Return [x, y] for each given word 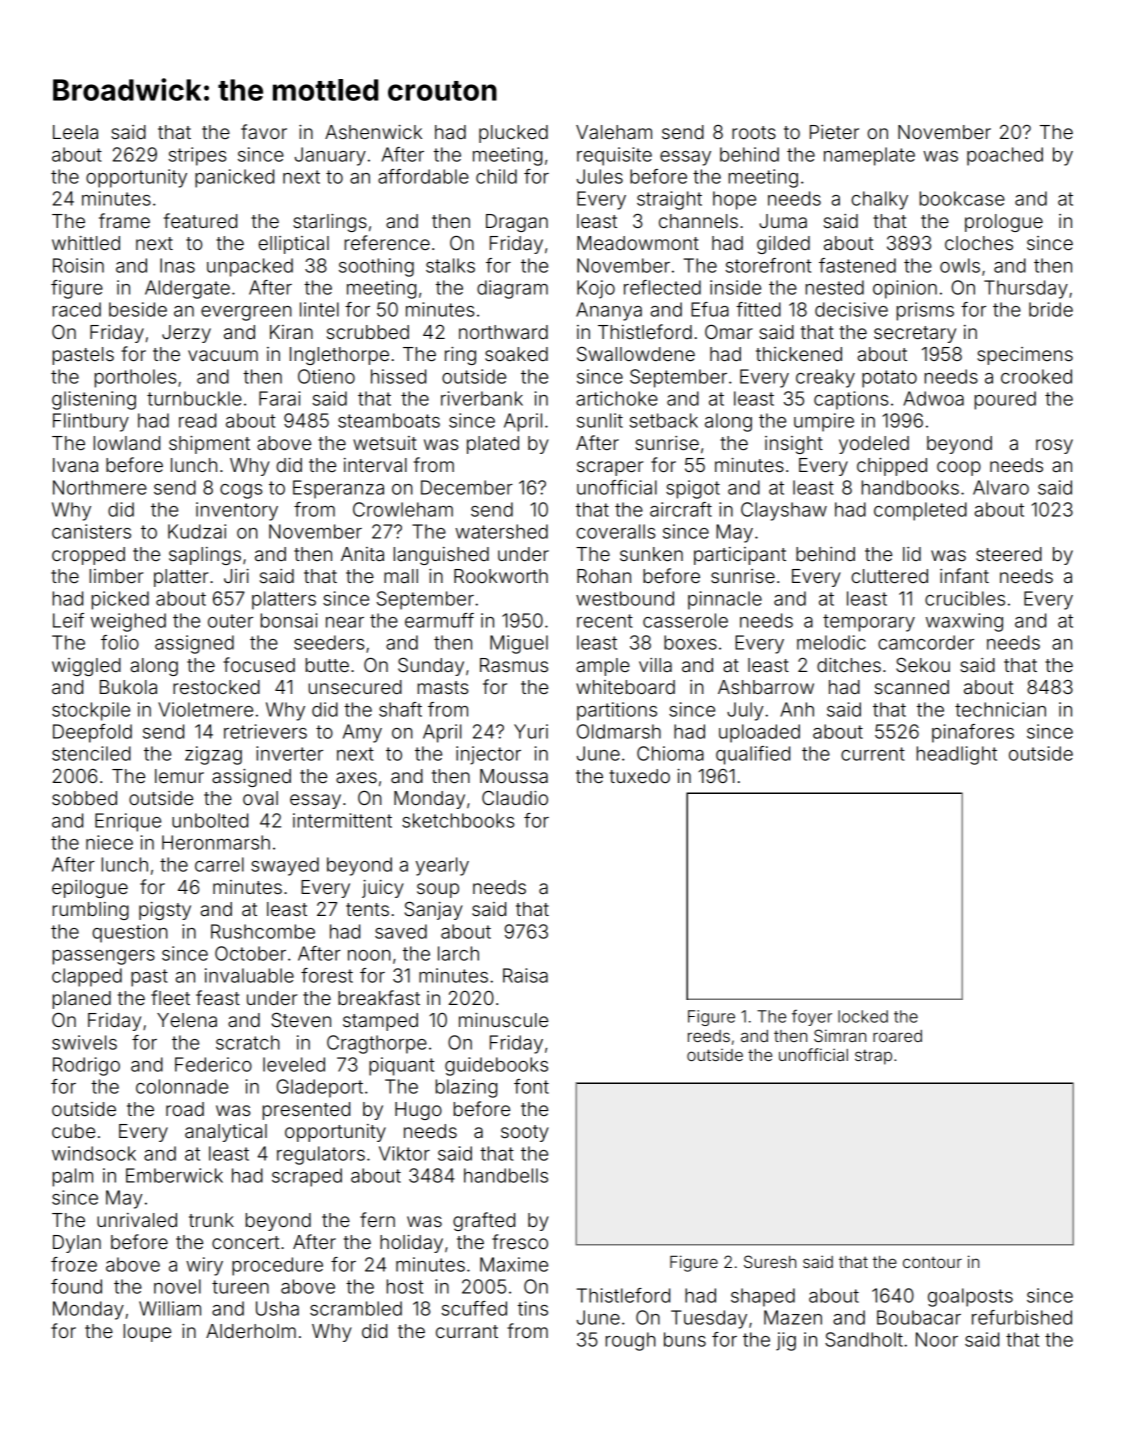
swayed [285, 866]
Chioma [670, 753]
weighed [128, 622]
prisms [925, 311]
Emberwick [174, 1175]
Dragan [517, 223]
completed [920, 511]
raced [77, 309]
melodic [831, 642]
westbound [625, 598]
